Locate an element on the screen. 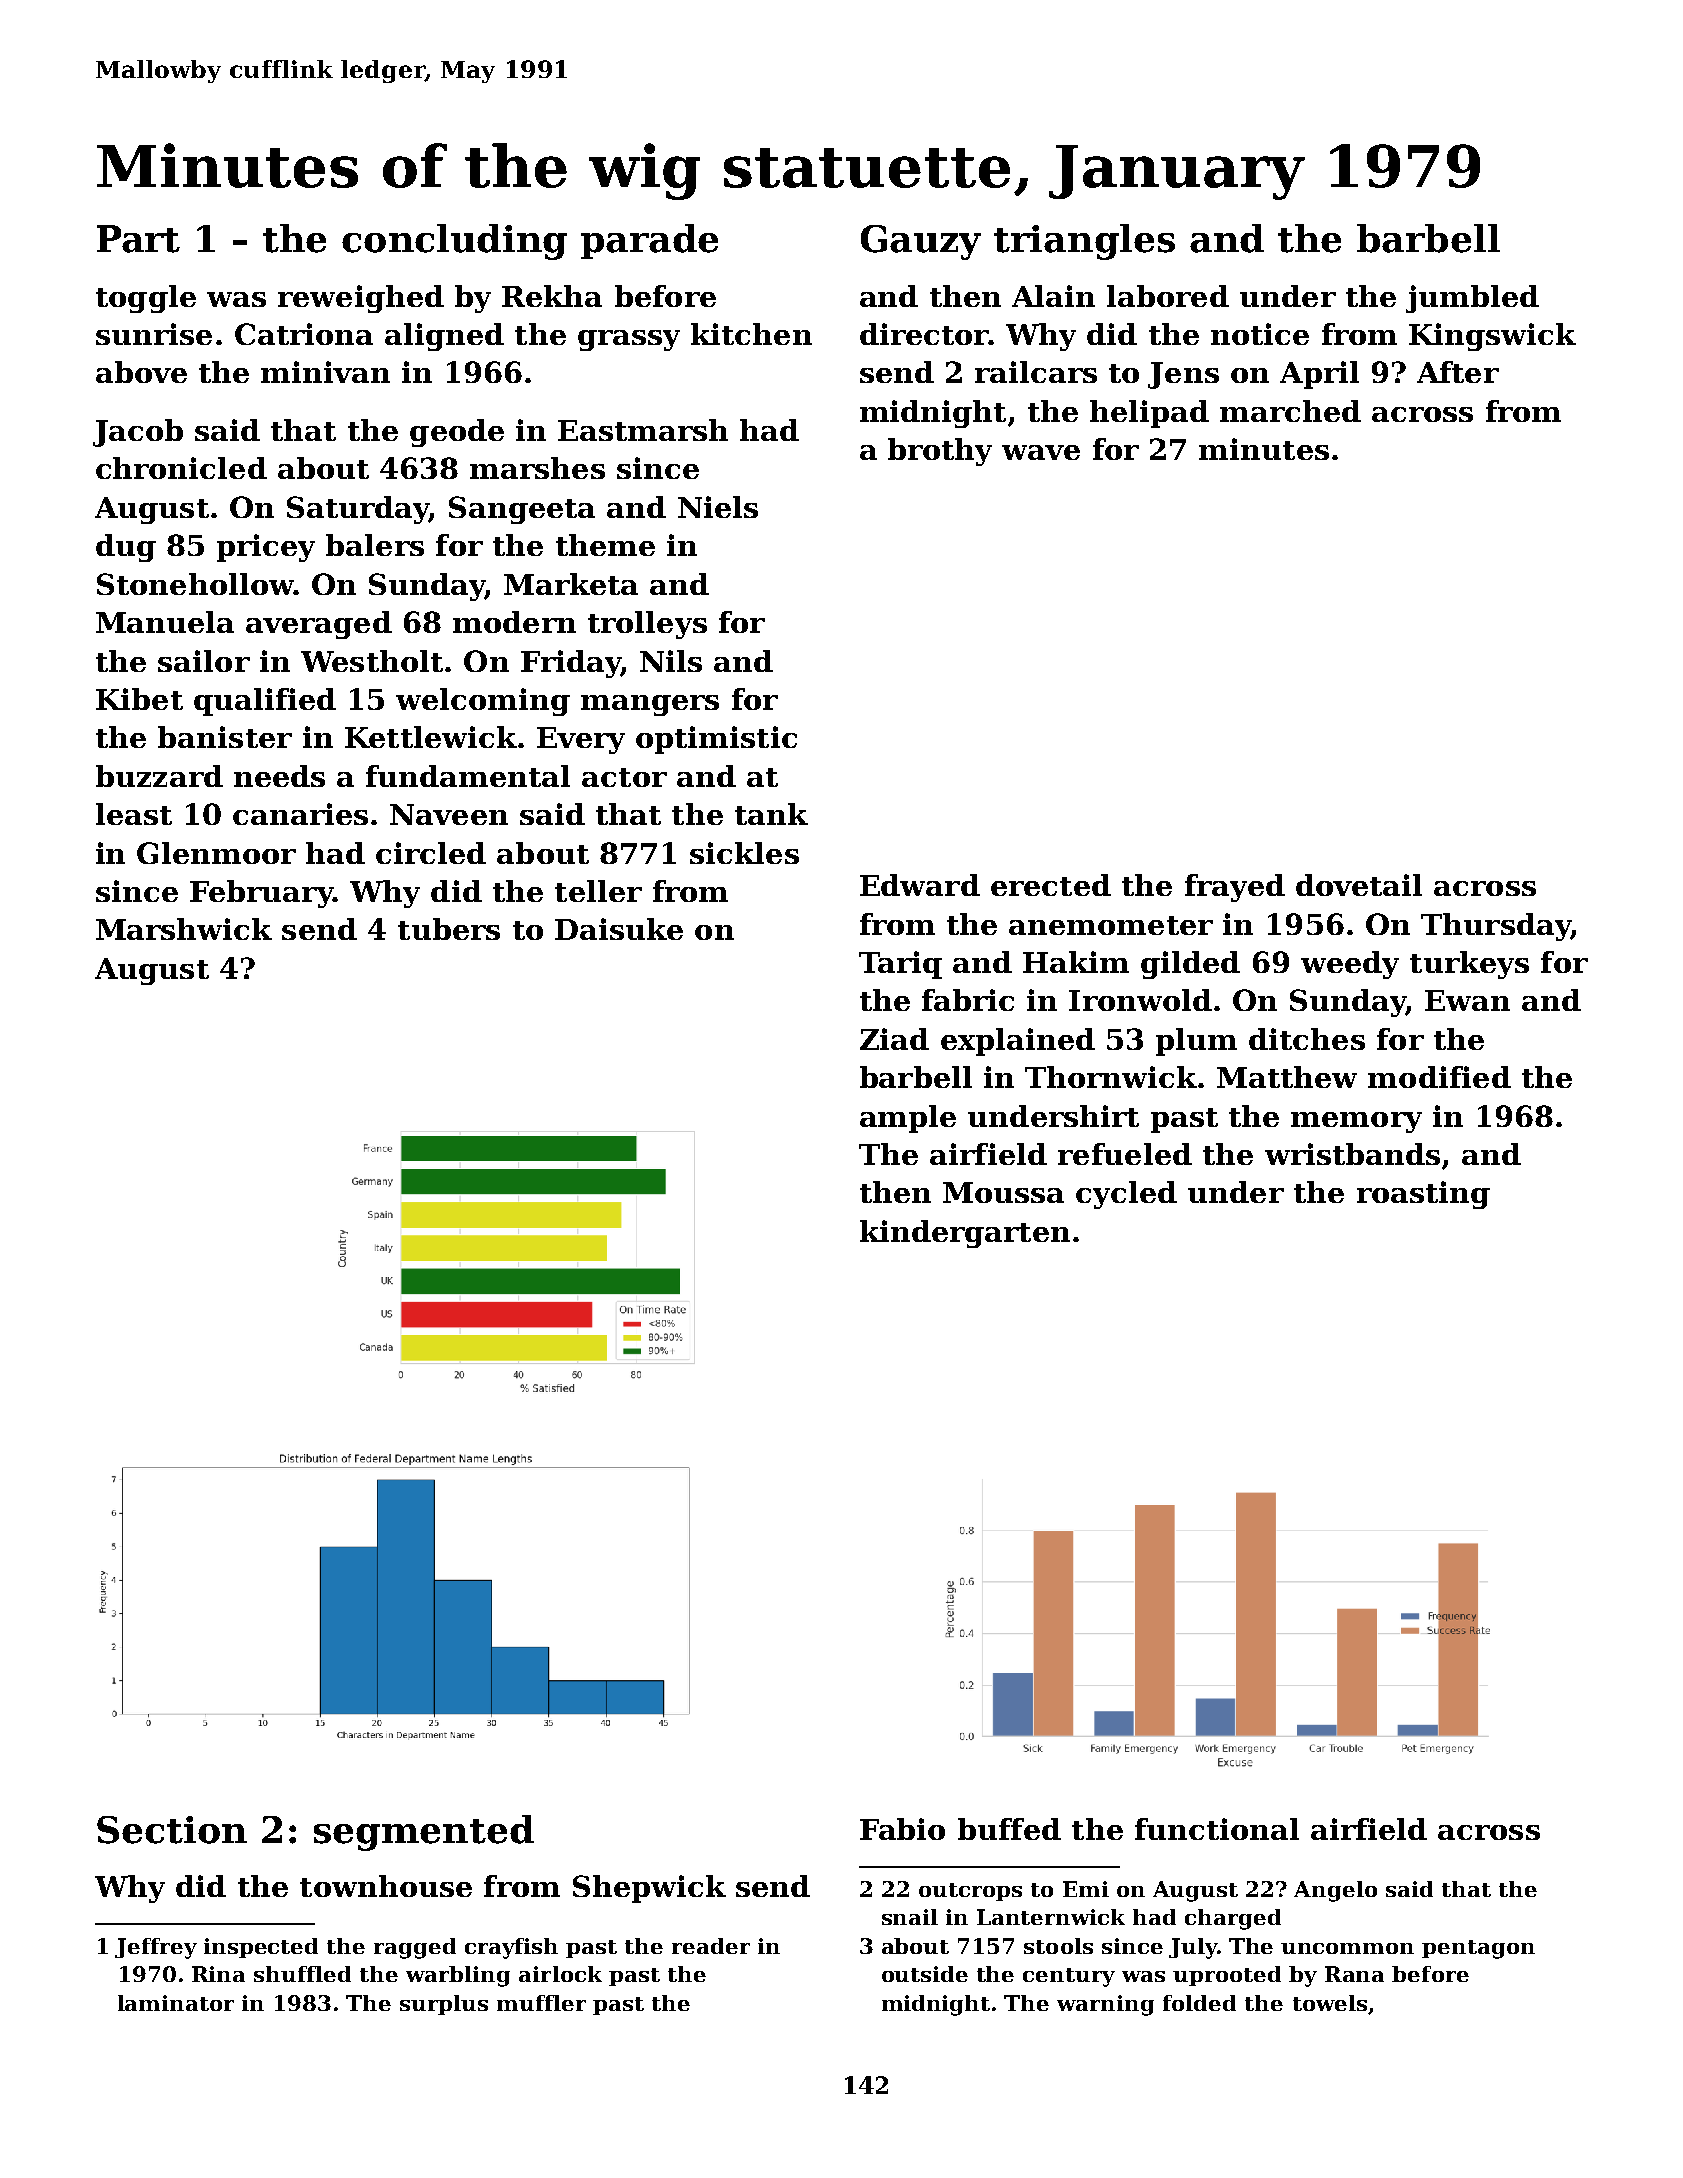  ditches is located at coordinates (1307, 1039).
